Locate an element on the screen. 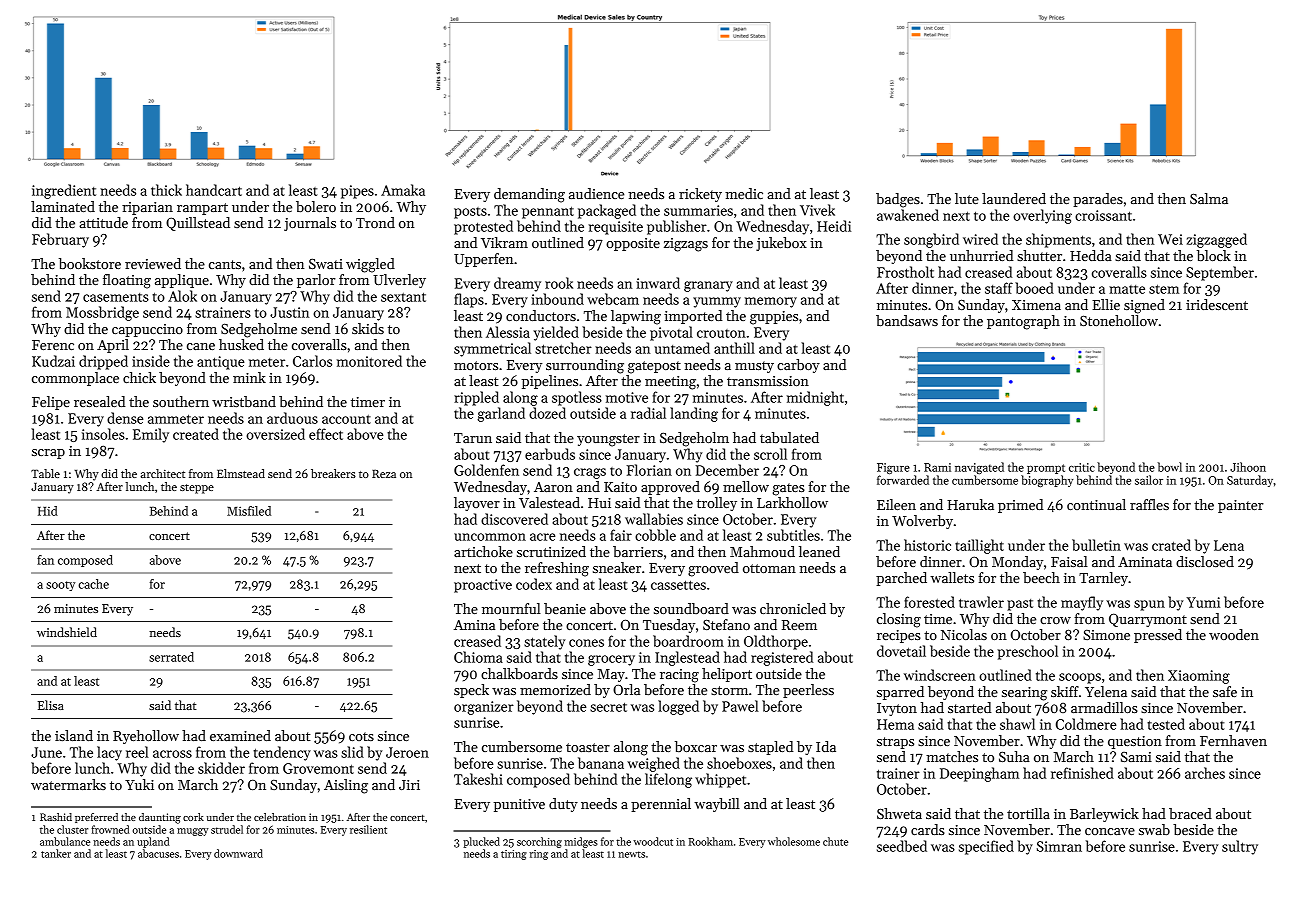 The height and width of the screenshot is (924, 1308). trolley is located at coordinates (717, 504).
